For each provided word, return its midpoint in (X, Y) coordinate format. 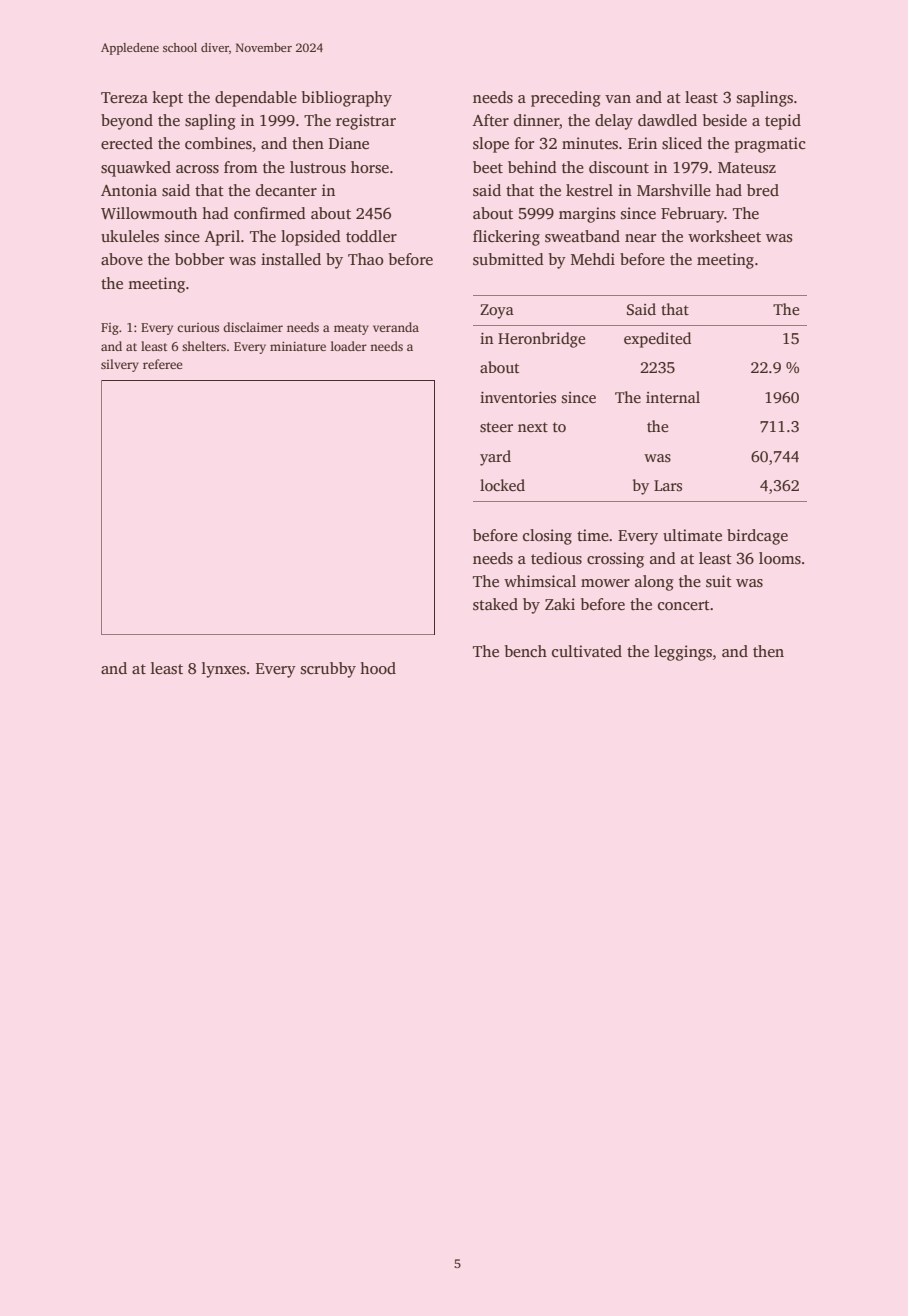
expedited (657, 340)
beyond (127, 122)
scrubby (328, 670)
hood (378, 668)
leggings (683, 653)
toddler (371, 236)
